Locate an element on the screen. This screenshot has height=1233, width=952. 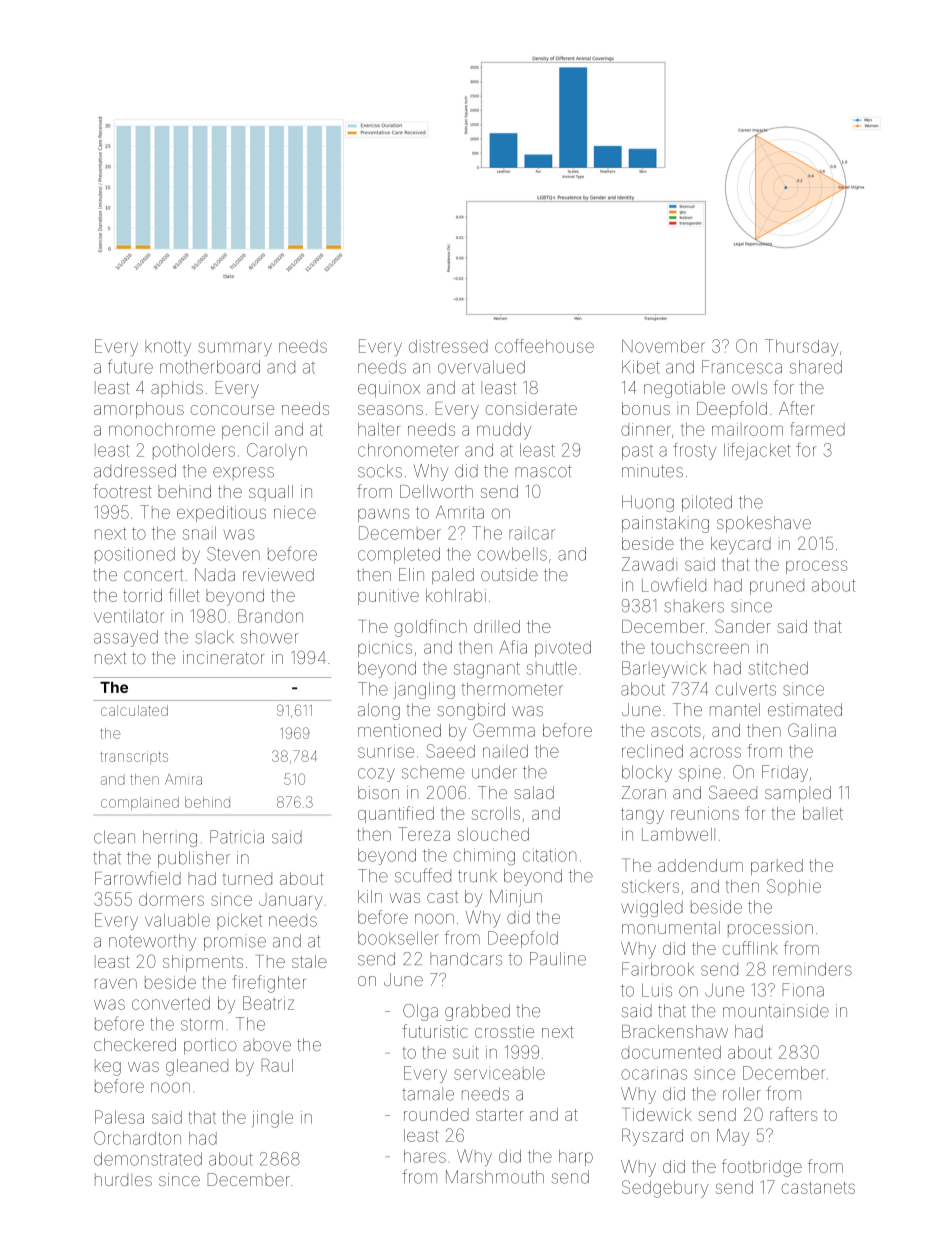
Farrowfield is located at coordinates (138, 878).
